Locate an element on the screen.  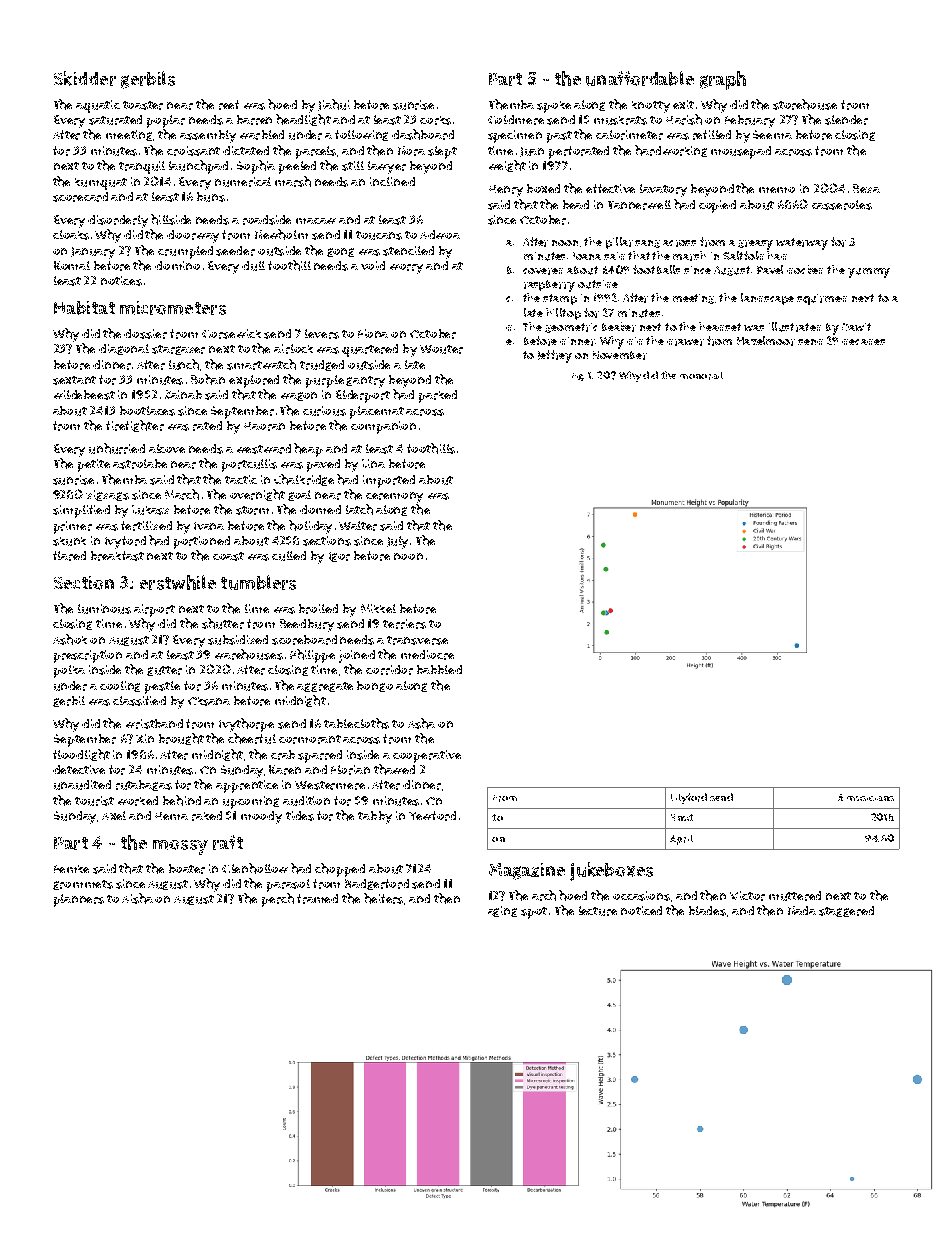
tranquil is located at coordinates (142, 167).
